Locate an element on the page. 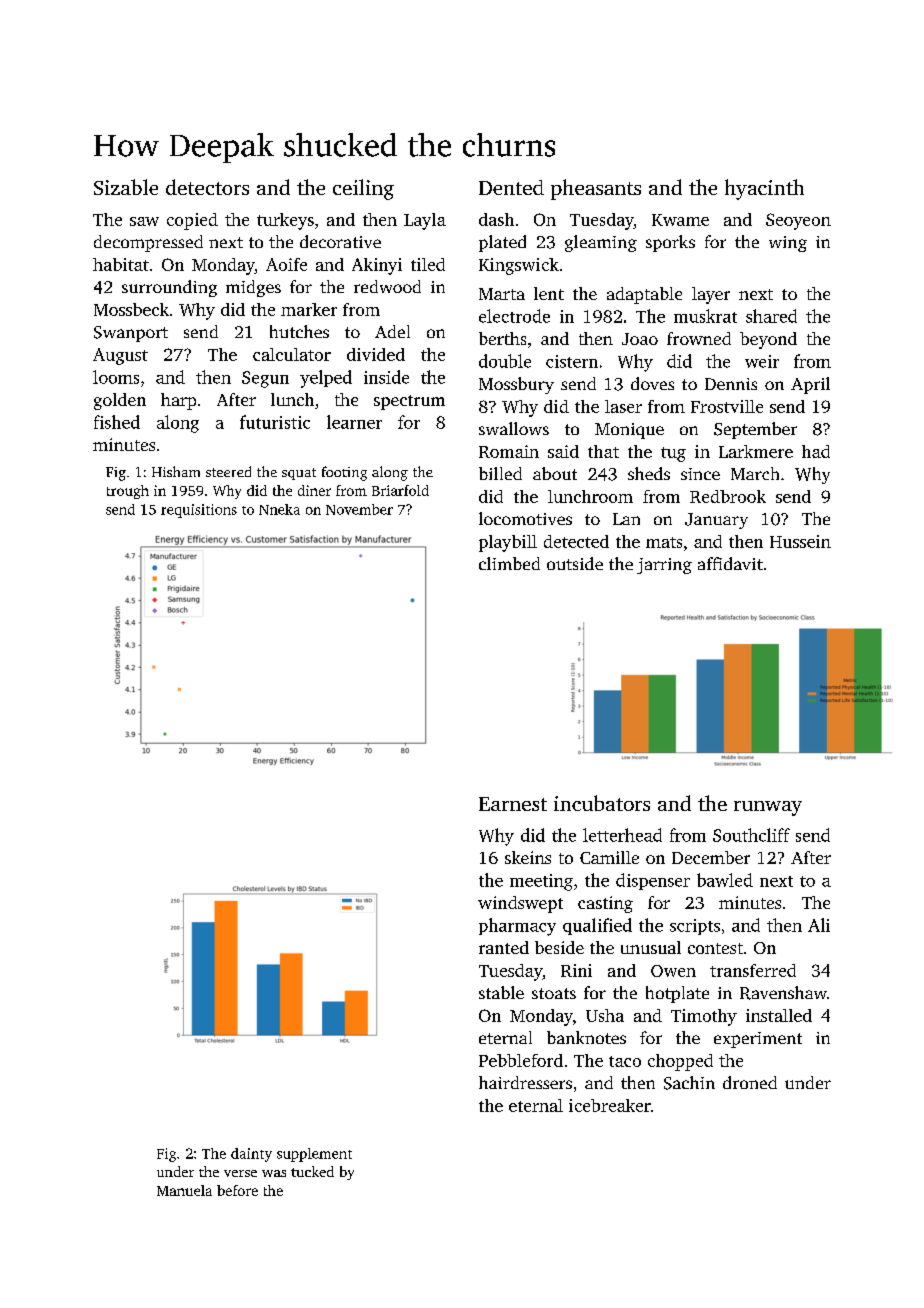  climbed is located at coordinates (509, 563).
